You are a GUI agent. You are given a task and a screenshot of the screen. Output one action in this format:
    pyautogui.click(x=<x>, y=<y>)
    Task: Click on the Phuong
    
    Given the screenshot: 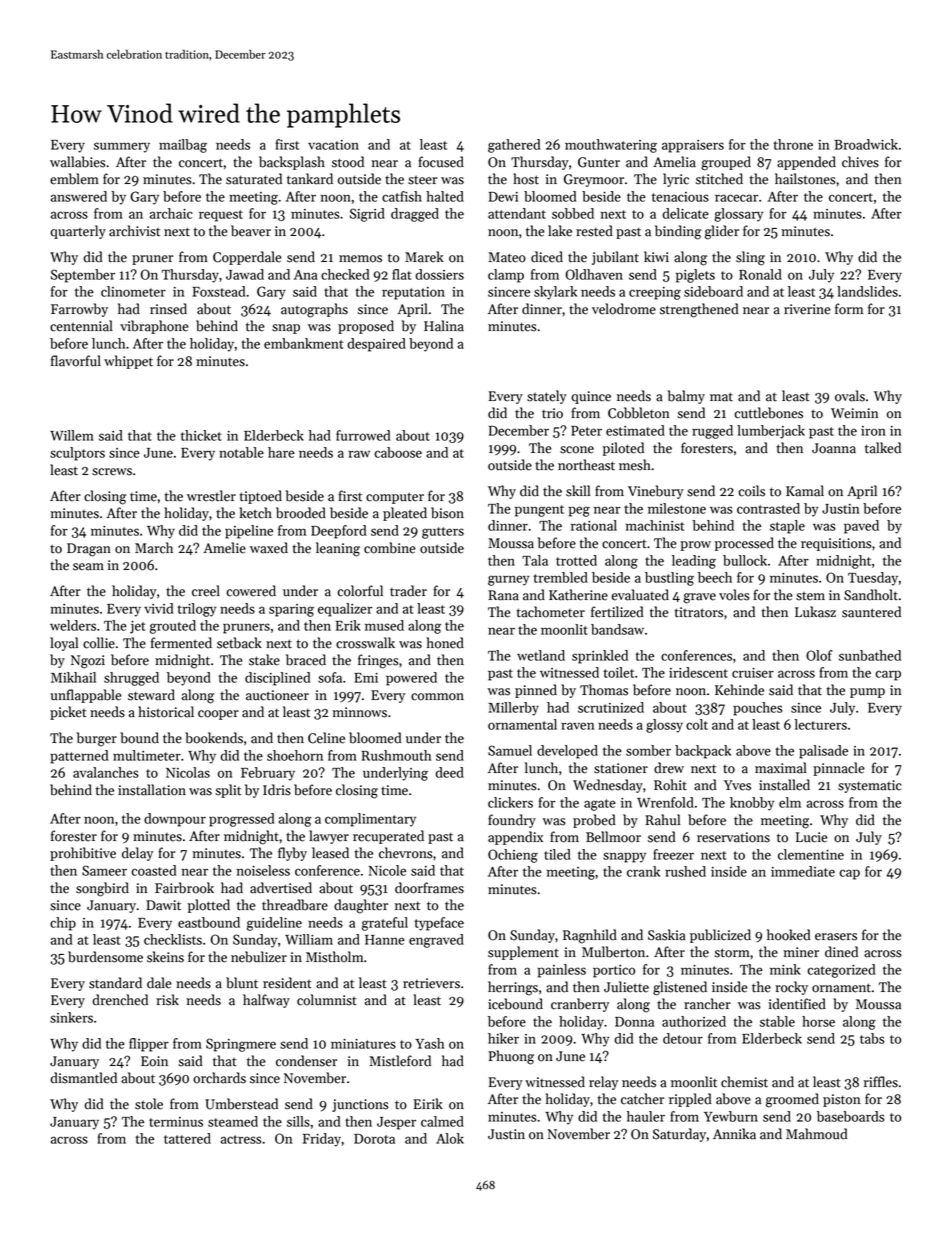 What is the action you would take?
    pyautogui.click(x=511, y=1057)
